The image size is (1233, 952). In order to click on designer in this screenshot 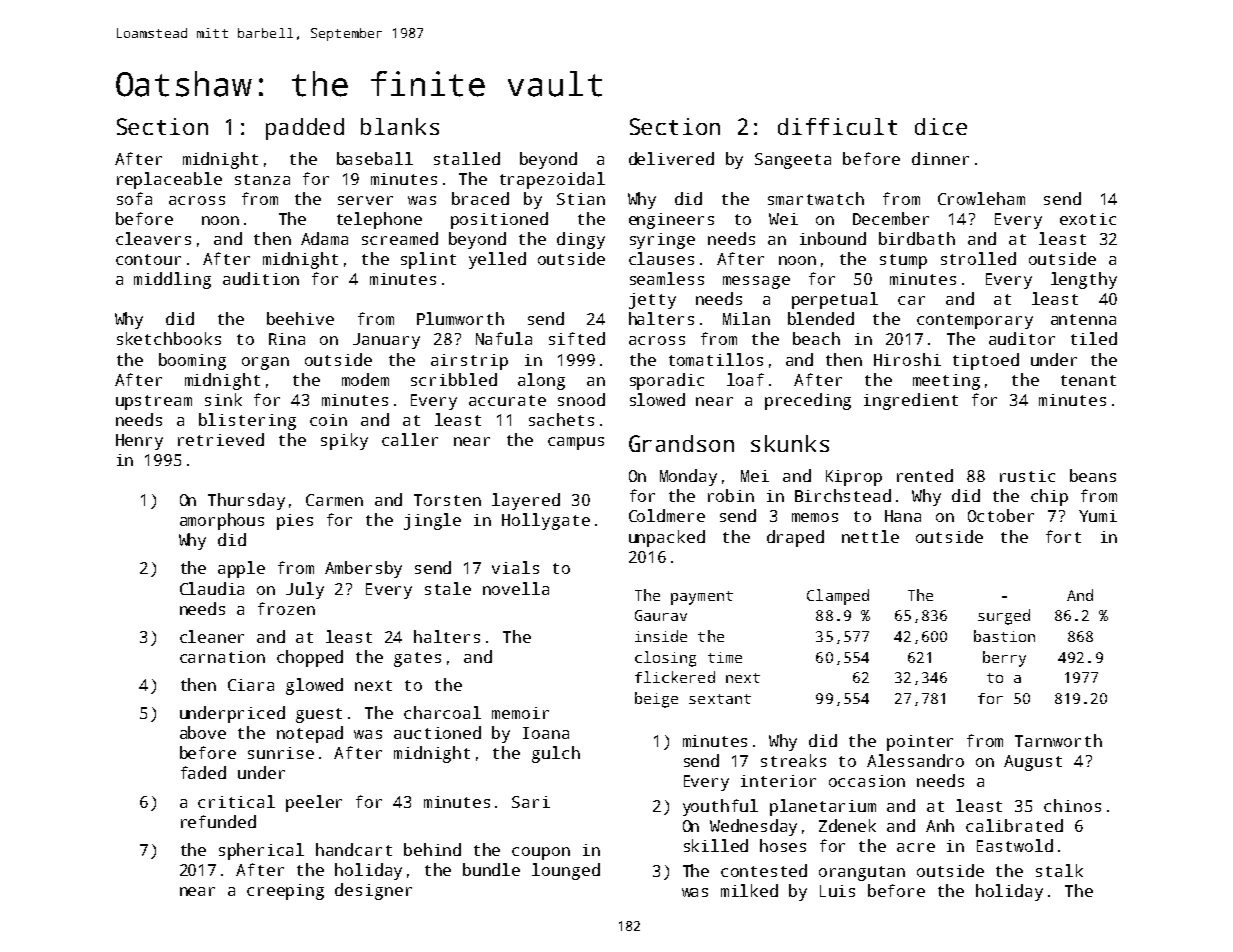, I will do `click(373, 891)`.
